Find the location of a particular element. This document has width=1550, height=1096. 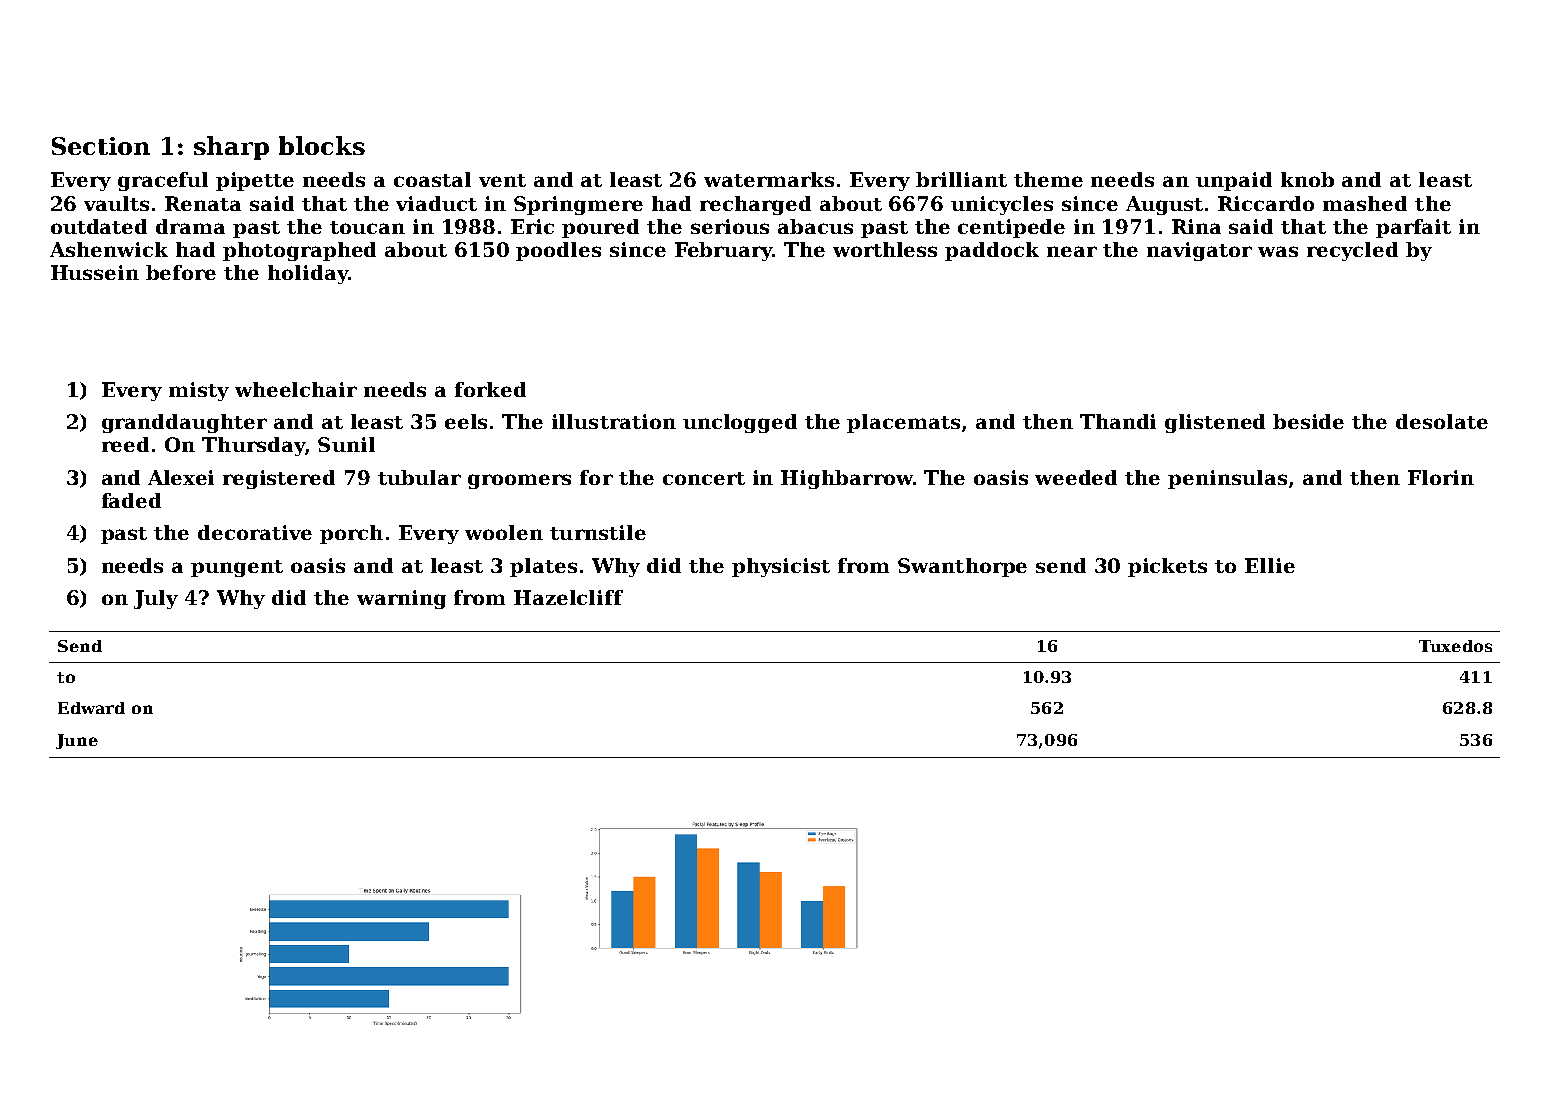

Edward is located at coordinates (91, 708).
